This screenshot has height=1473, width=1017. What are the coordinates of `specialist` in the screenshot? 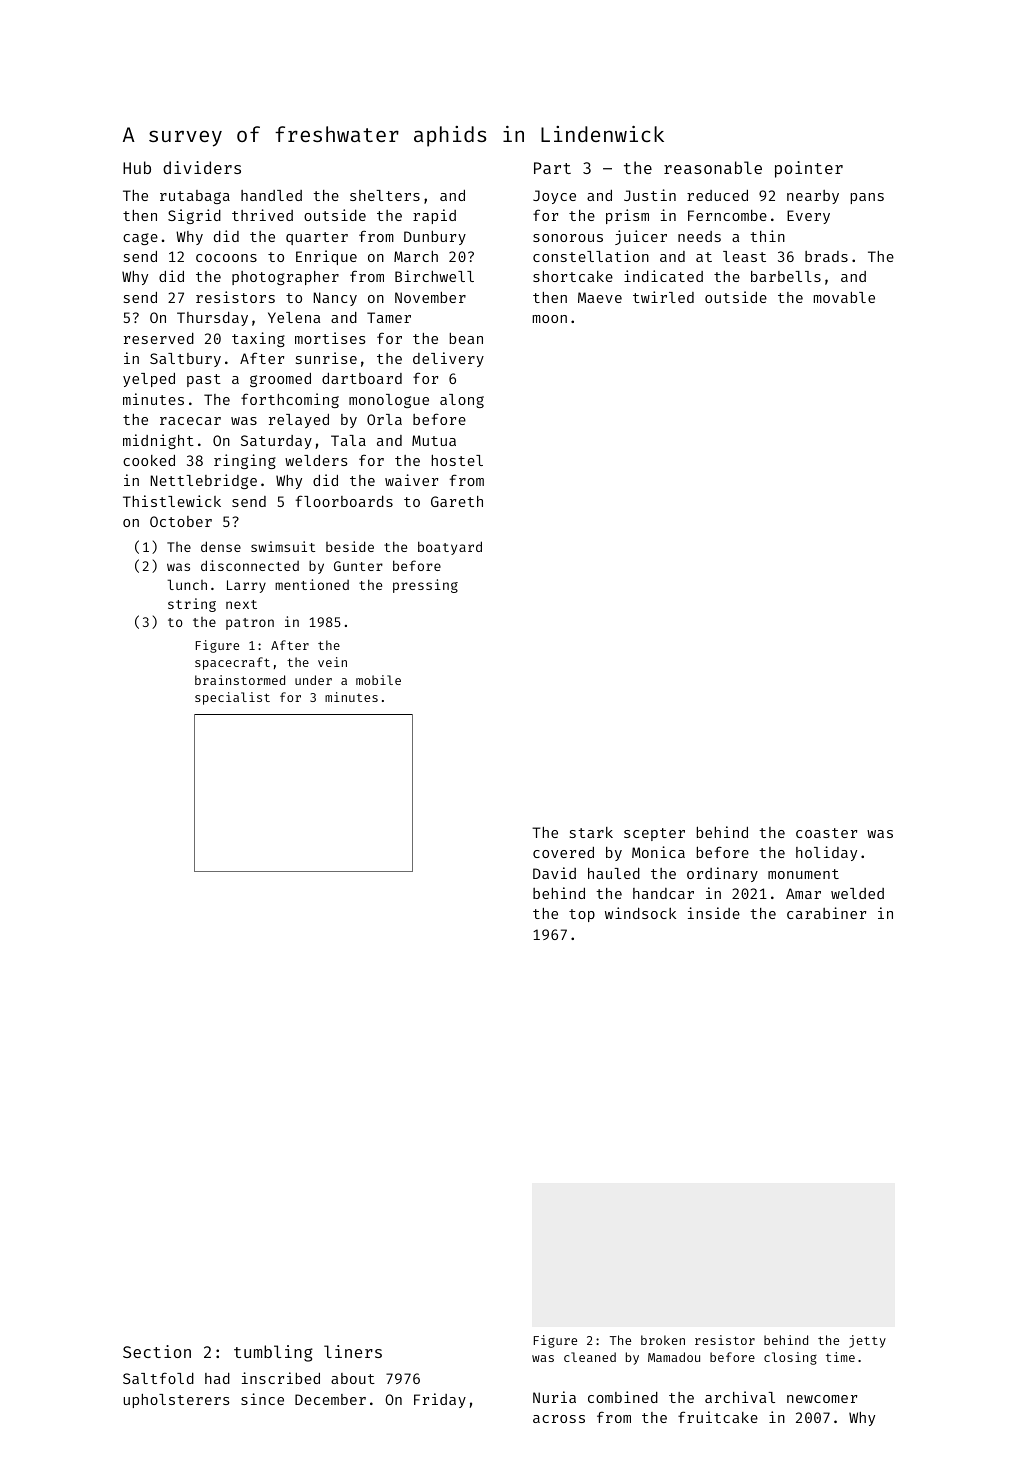 It's located at (232, 698).
